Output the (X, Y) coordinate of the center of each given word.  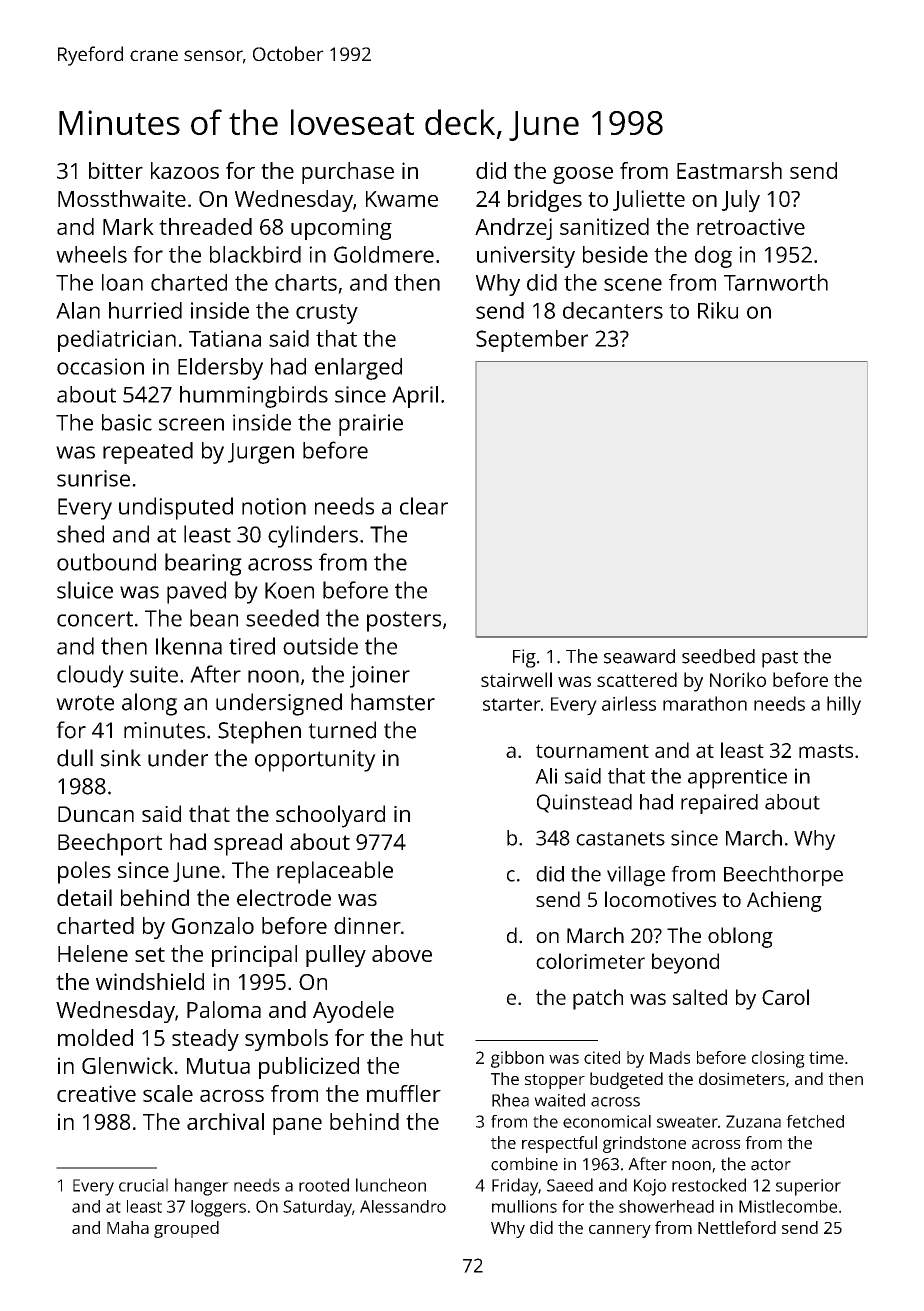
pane (297, 1126)
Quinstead (584, 803)
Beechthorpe (783, 876)
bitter (116, 170)
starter (512, 704)
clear (424, 506)
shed (80, 534)
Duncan (96, 814)
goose (583, 175)
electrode (284, 897)
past (780, 659)
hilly (844, 705)
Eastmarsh (729, 170)
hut (427, 1037)
